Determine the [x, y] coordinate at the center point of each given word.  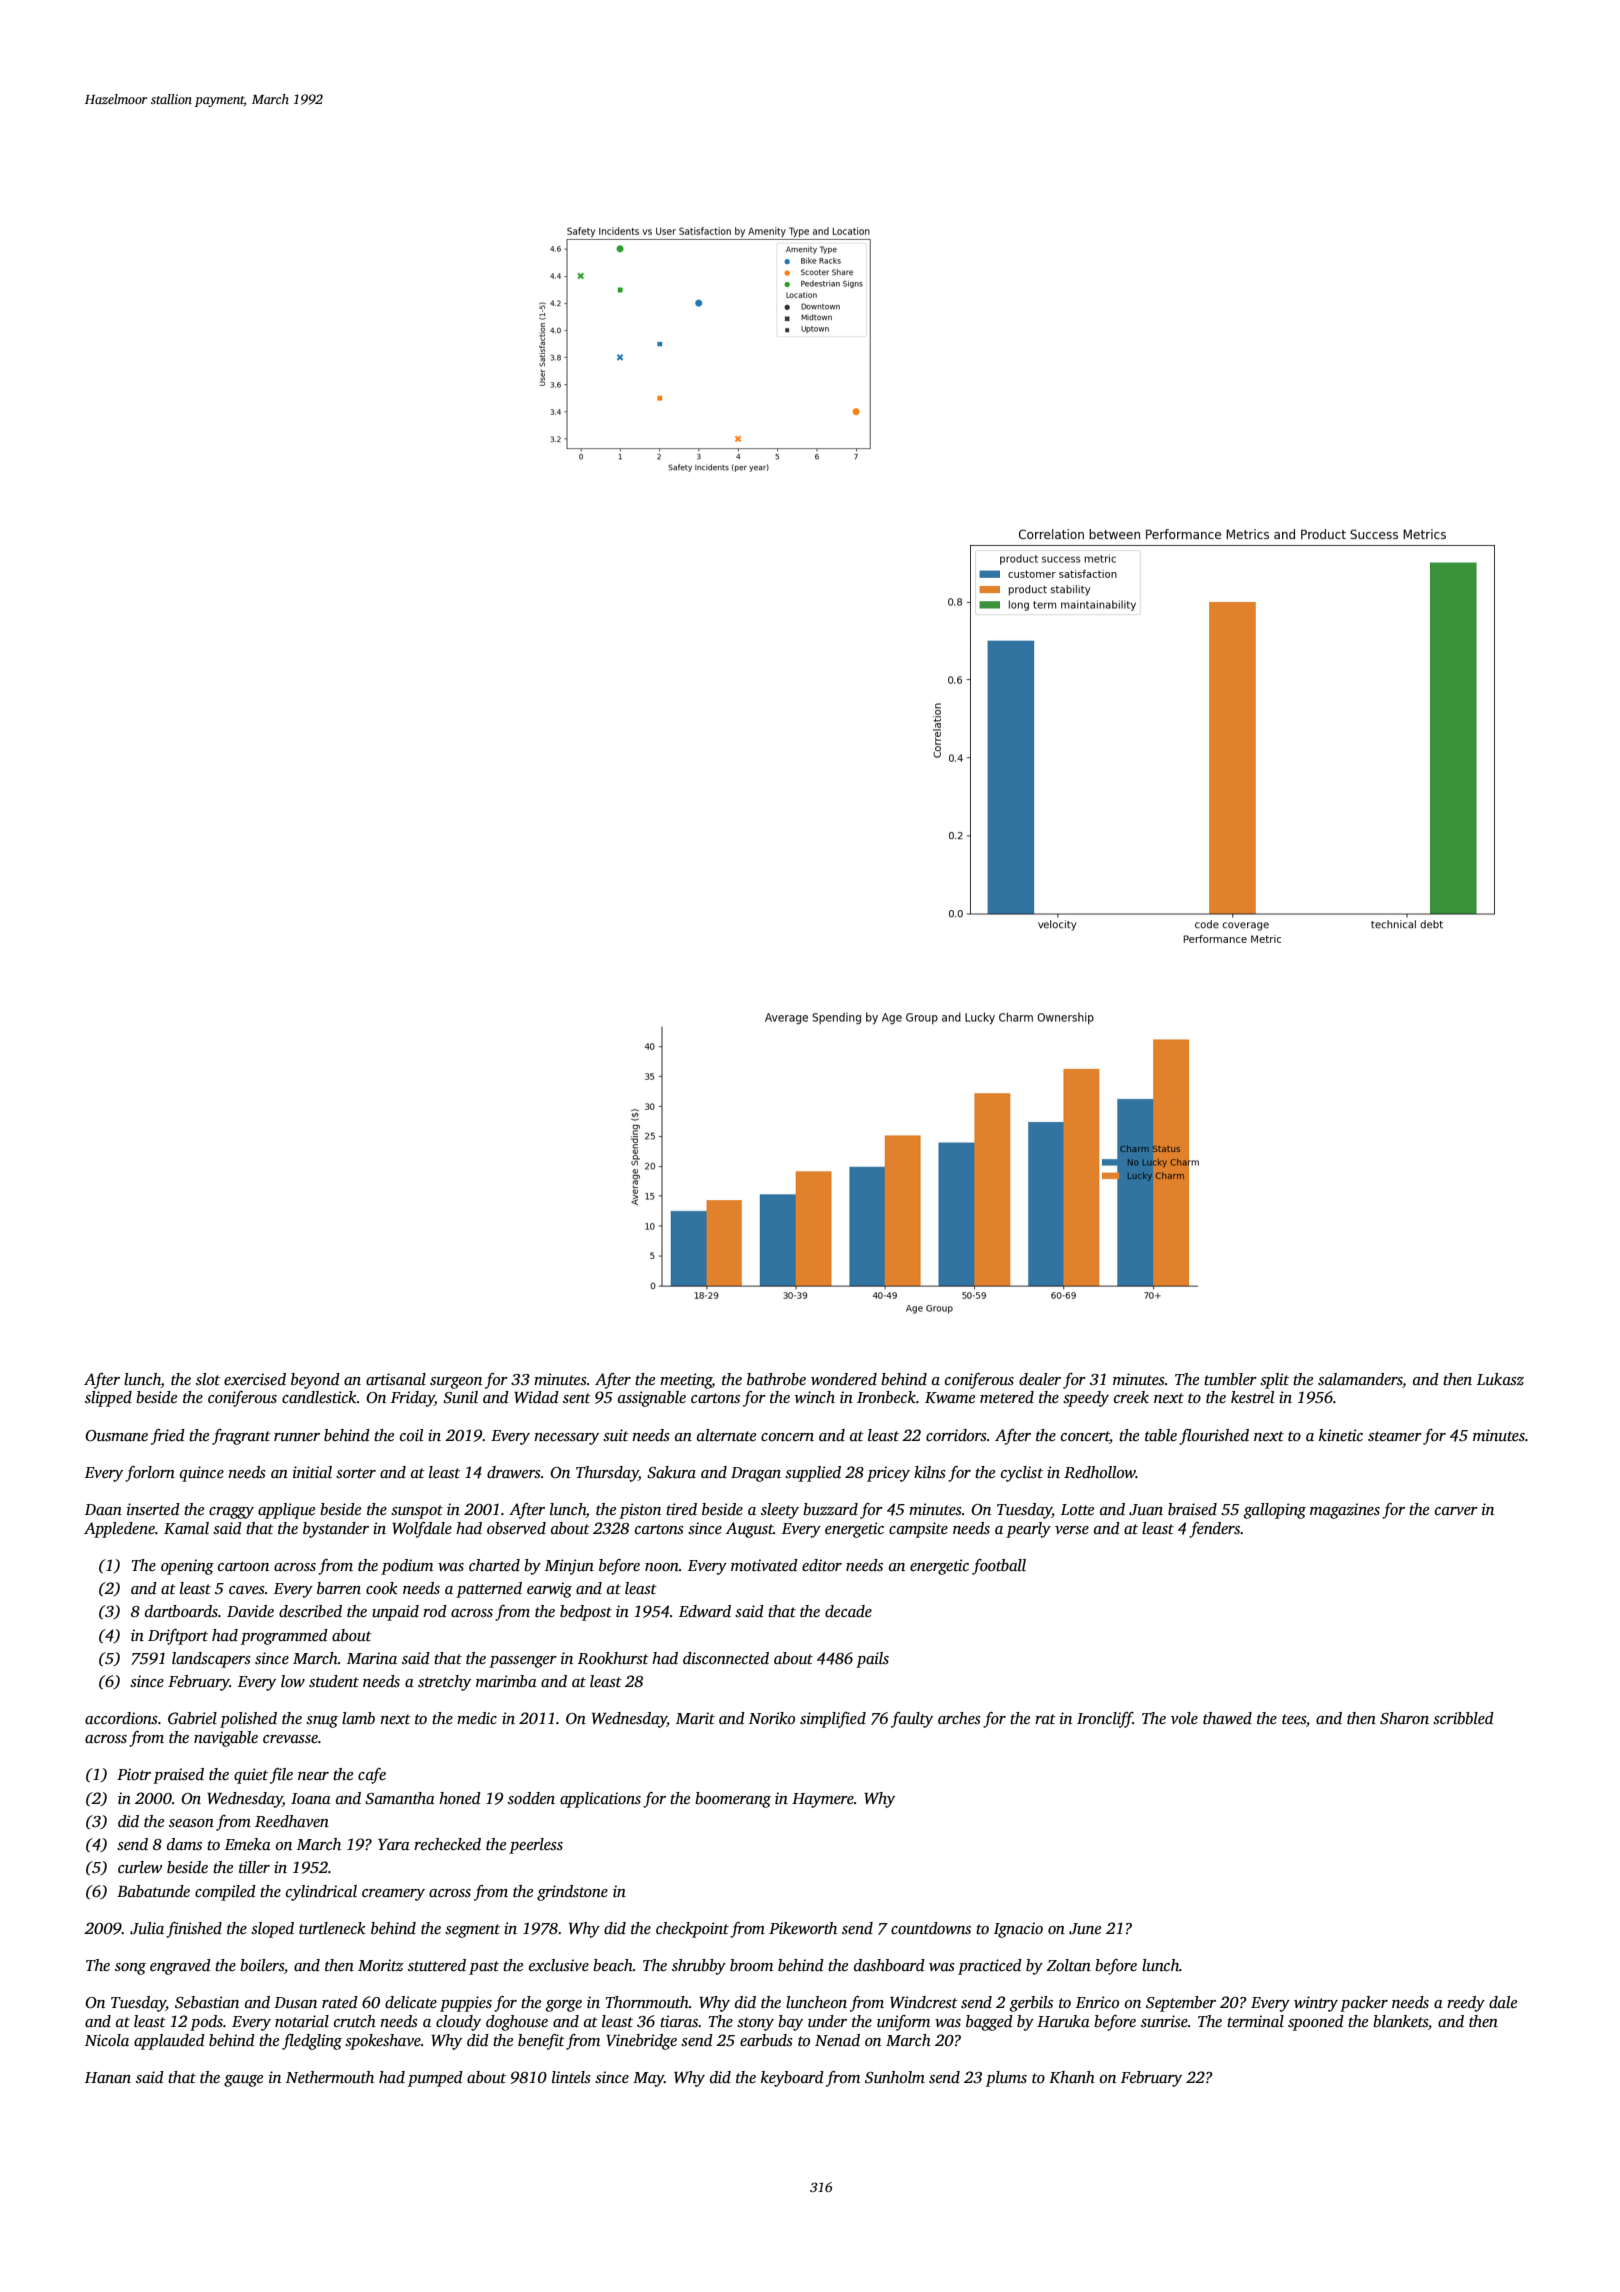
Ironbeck [886, 1397]
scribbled [1463, 1718]
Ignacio [1018, 1930]
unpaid [395, 1613]
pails [872, 1660]
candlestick [319, 1397]
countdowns [931, 1928]
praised [178, 1776]
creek [1131, 1397]
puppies [466, 2004]
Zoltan [1068, 1965]
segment [472, 1931]
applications [600, 1800]
